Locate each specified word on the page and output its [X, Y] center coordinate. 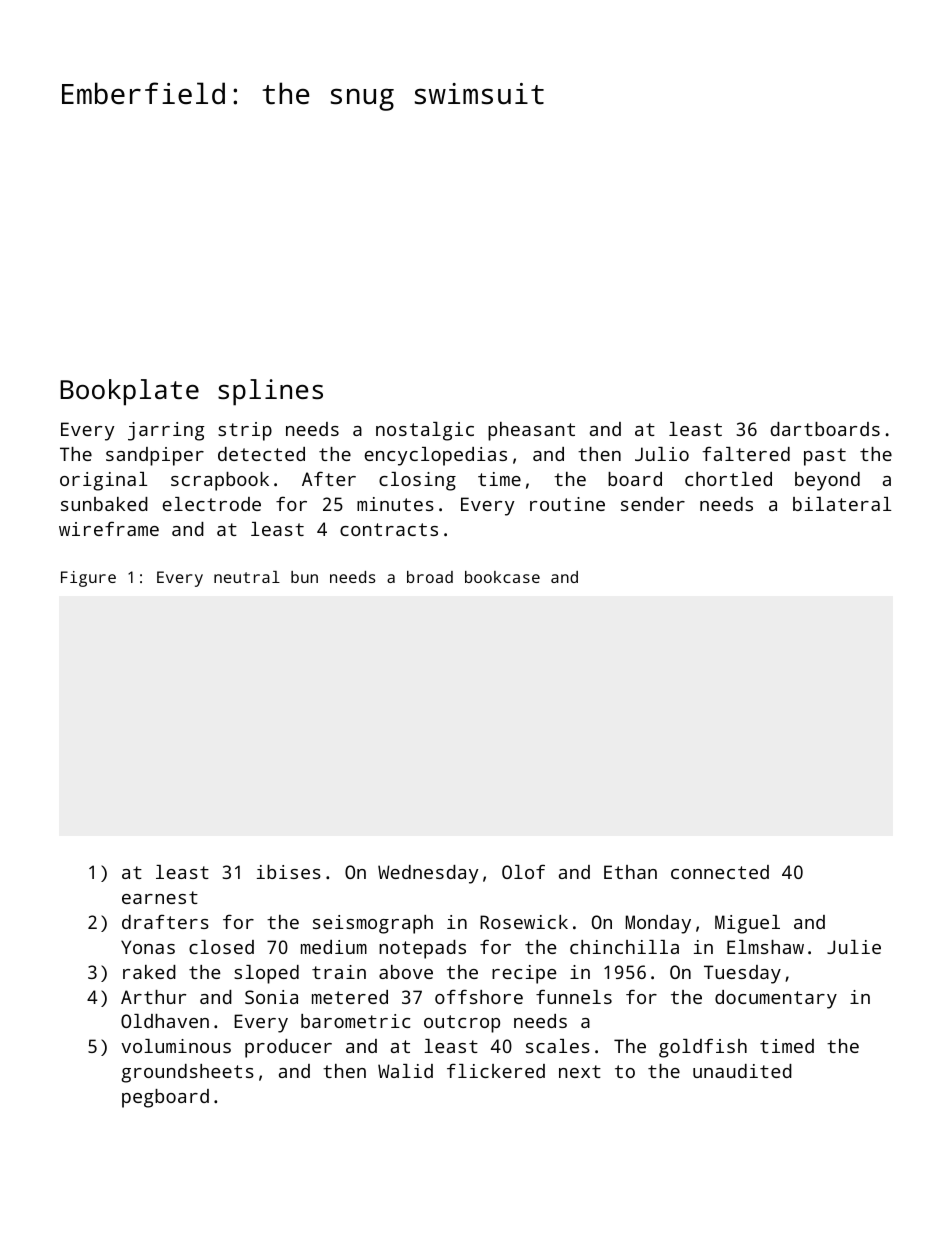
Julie [854, 947]
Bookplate [129, 392]
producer [288, 1048]
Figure [88, 579]
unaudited [742, 1071]
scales [558, 1046]
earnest [160, 897]
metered [350, 997]
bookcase [502, 577]
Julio [662, 454]
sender [653, 504]
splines [270, 392]
